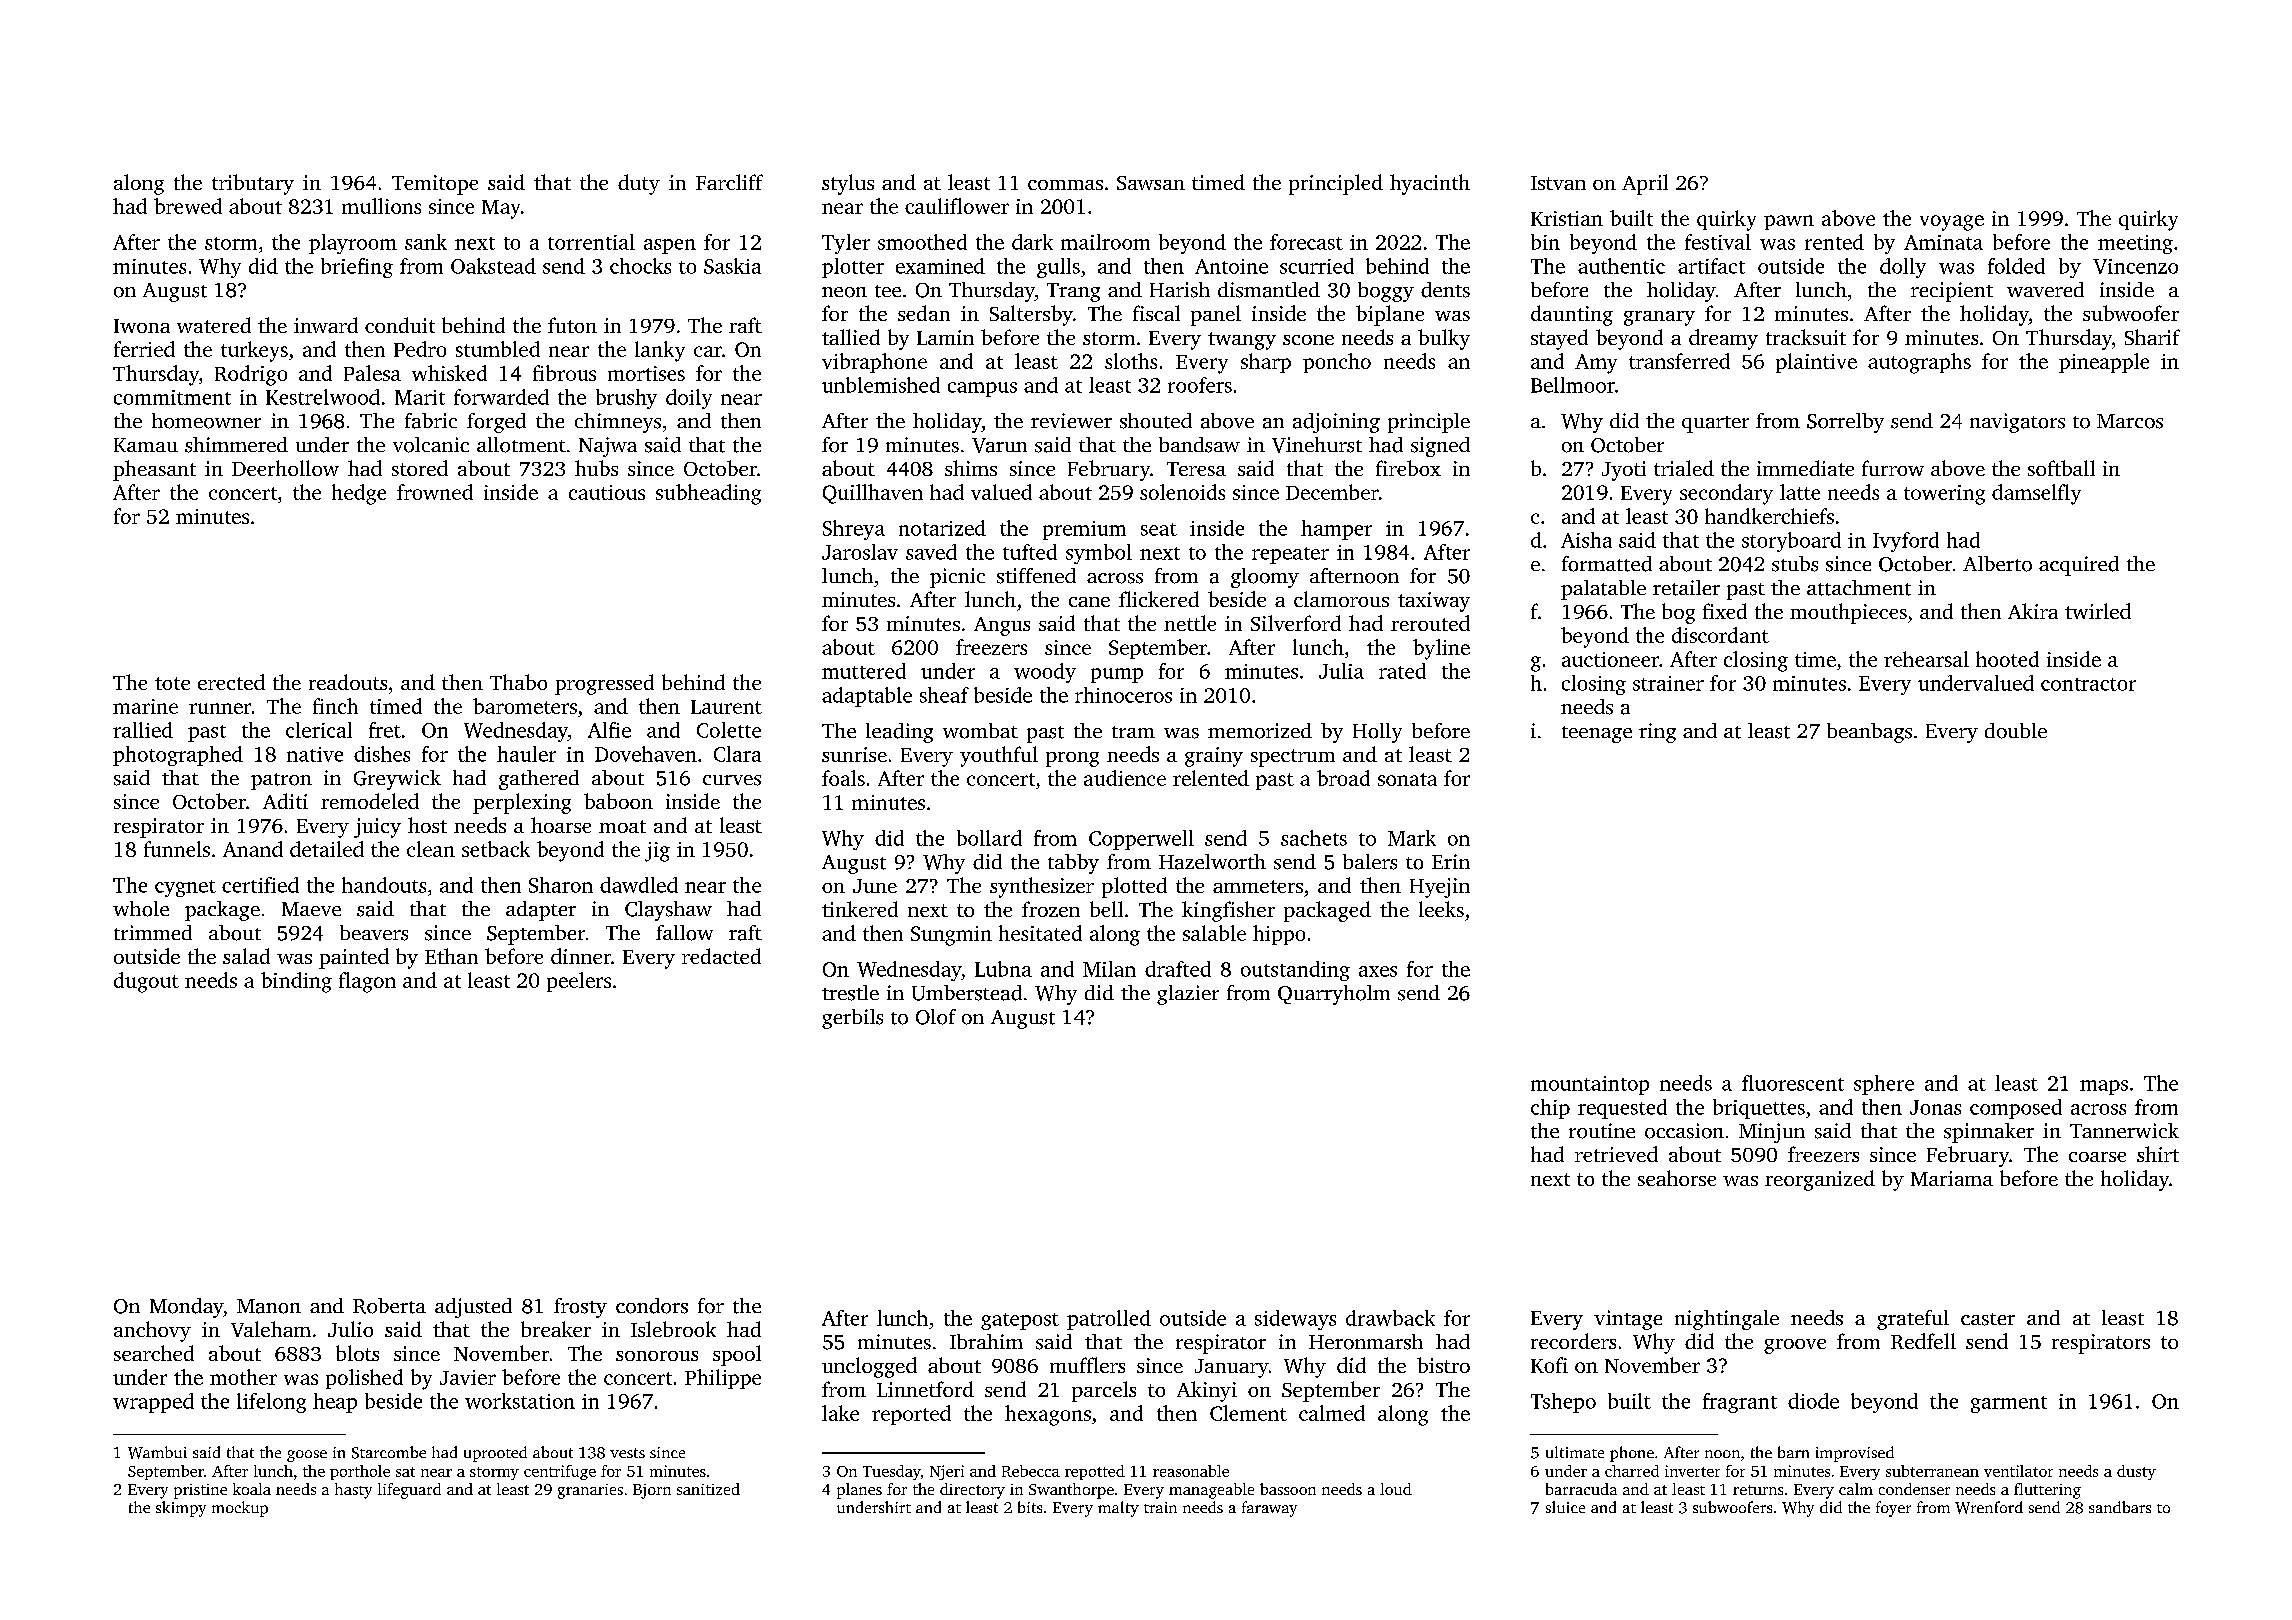 The height and width of the screenshot is (1620, 2292). Describe the element at coordinates (1030, 1507) in the screenshot. I see `bits` at that location.
